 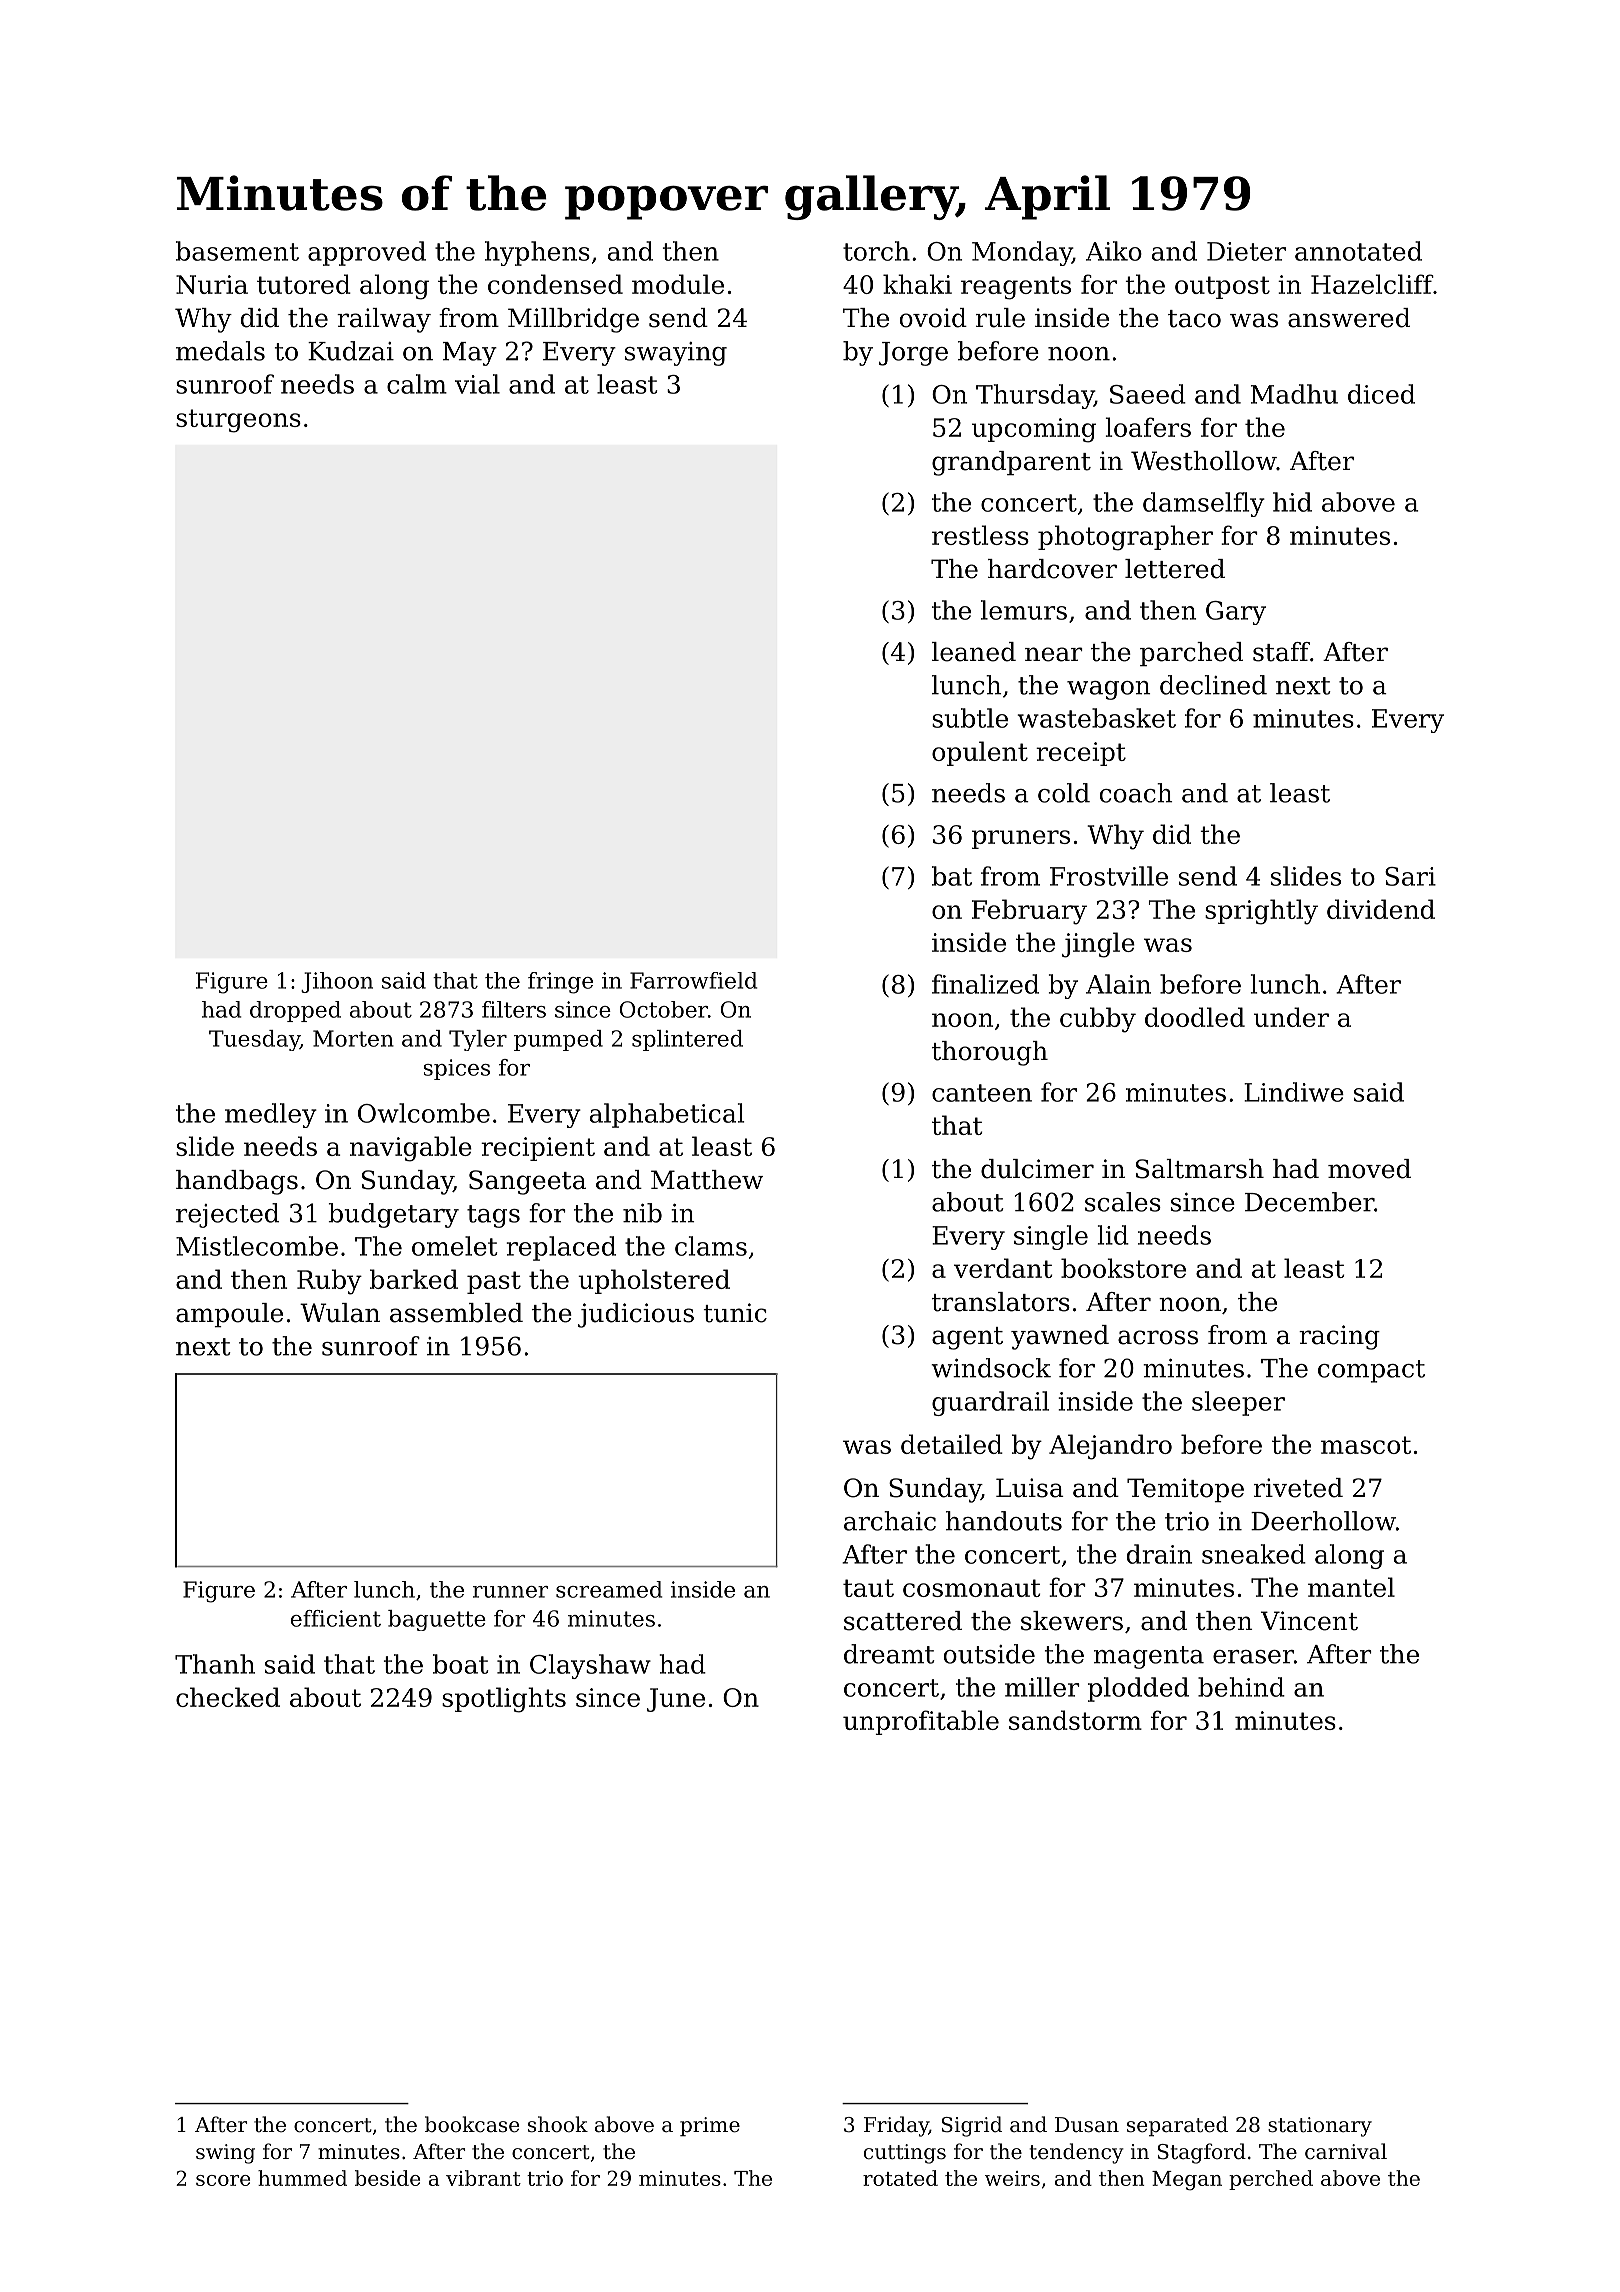 What do you see at coordinates (1281, 652) in the document?
I see `staff` at bounding box center [1281, 652].
